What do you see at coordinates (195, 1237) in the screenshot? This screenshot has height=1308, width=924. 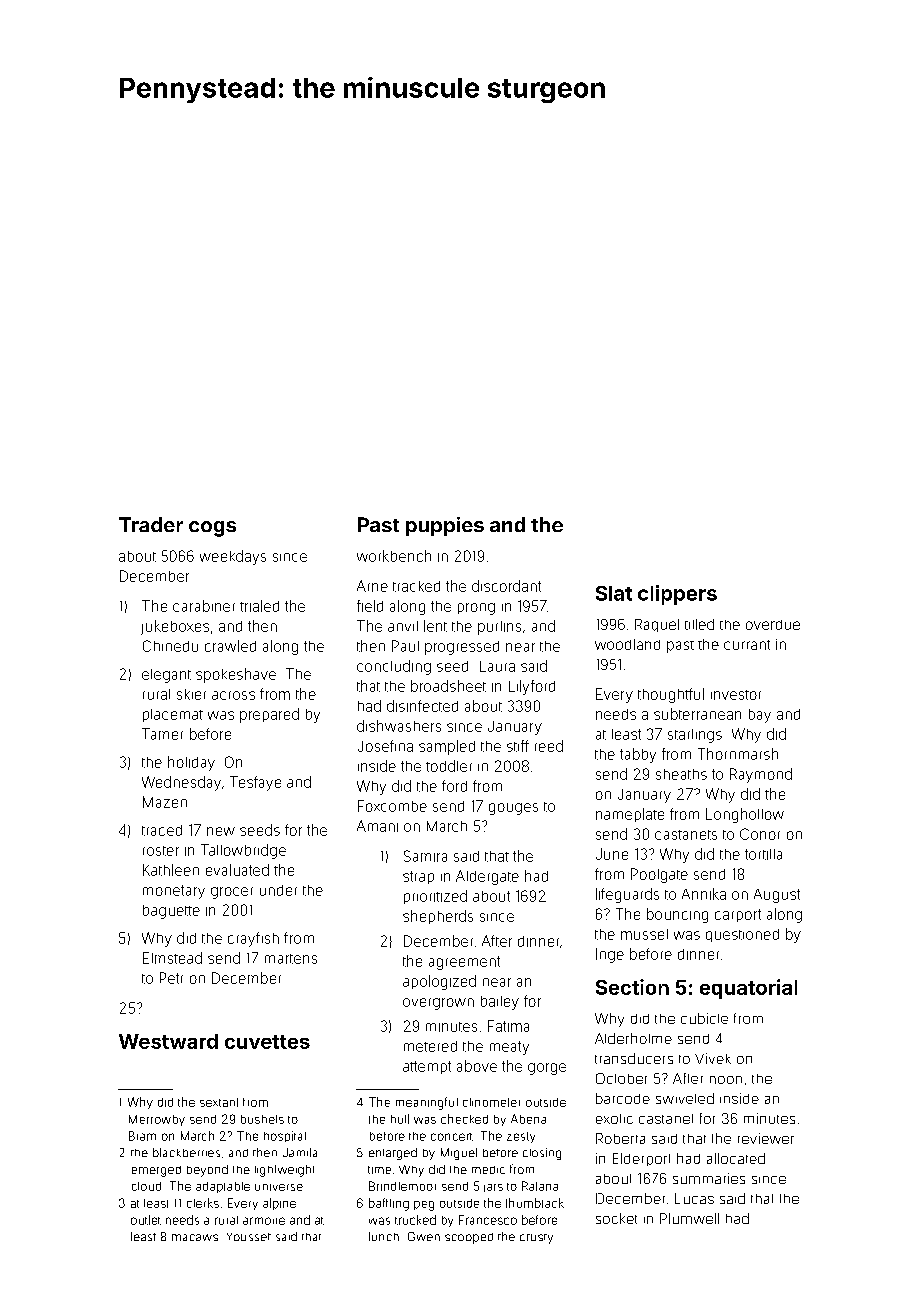 I see `macaws` at bounding box center [195, 1237].
